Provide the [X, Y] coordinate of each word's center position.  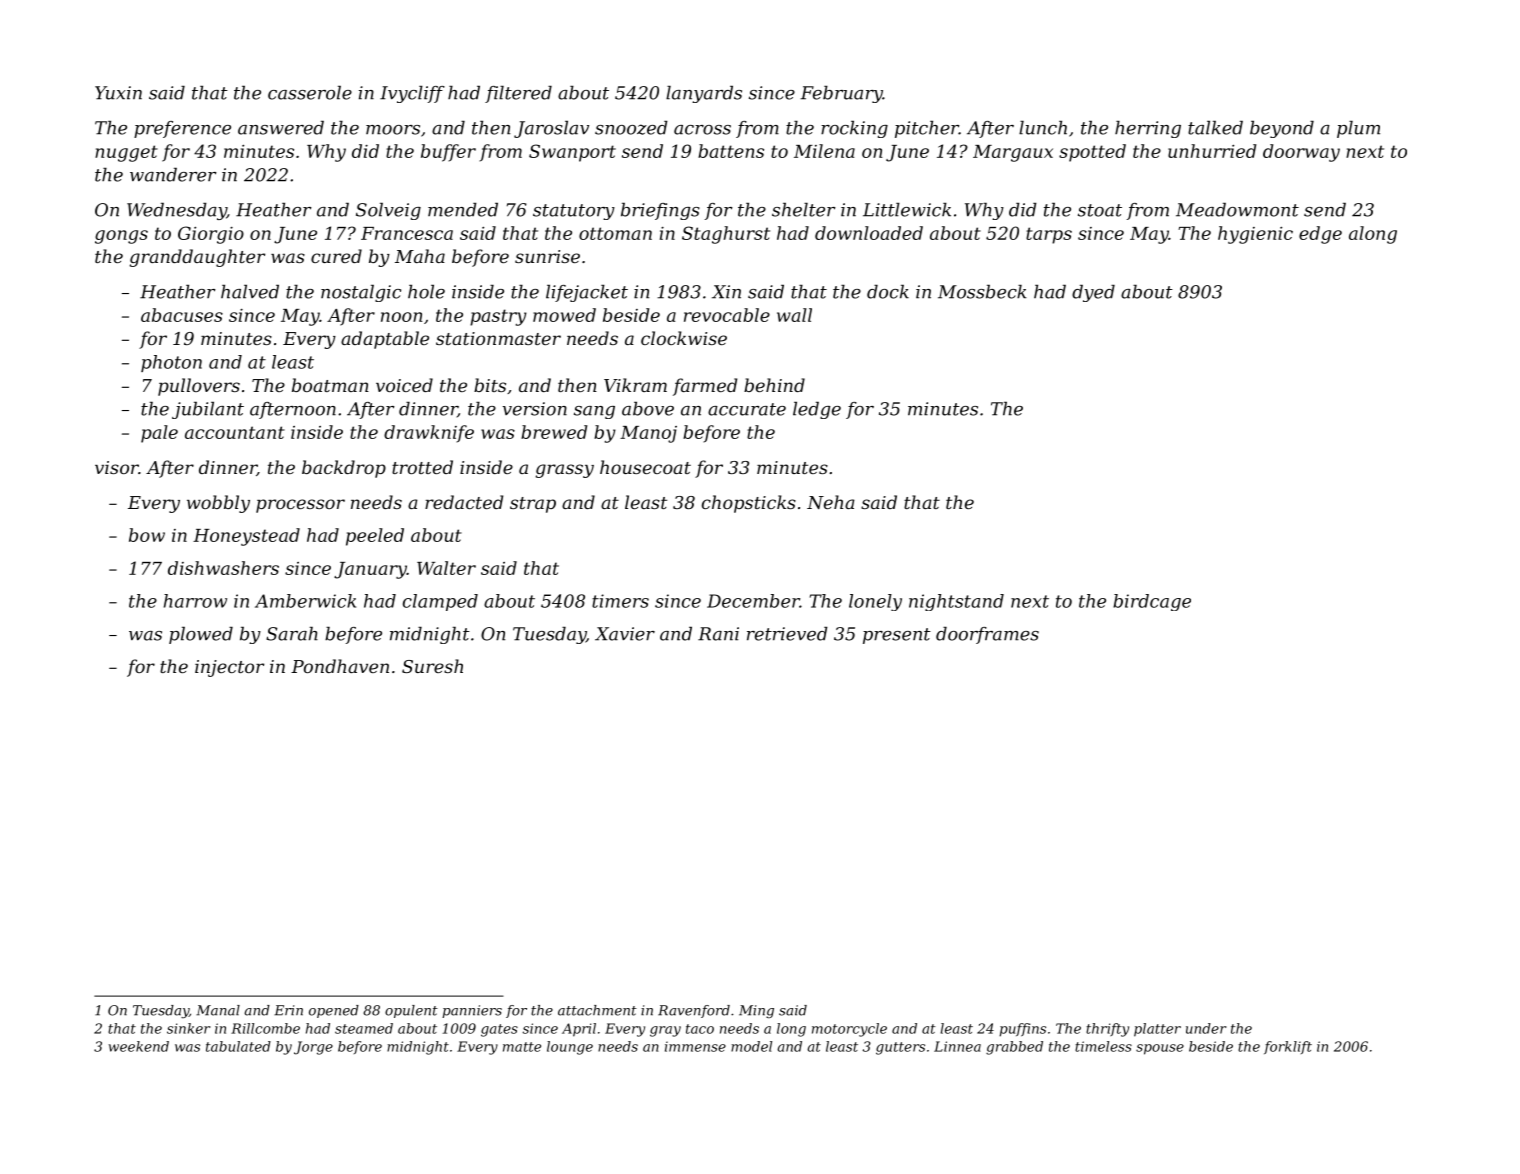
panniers [472, 1011]
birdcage [1152, 602]
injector [229, 668]
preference [182, 129]
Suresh [432, 666]
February [841, 94]
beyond [1282, 129]
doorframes [987, 635]
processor [300, 506]
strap [533, 505]
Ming [756, 1011]
